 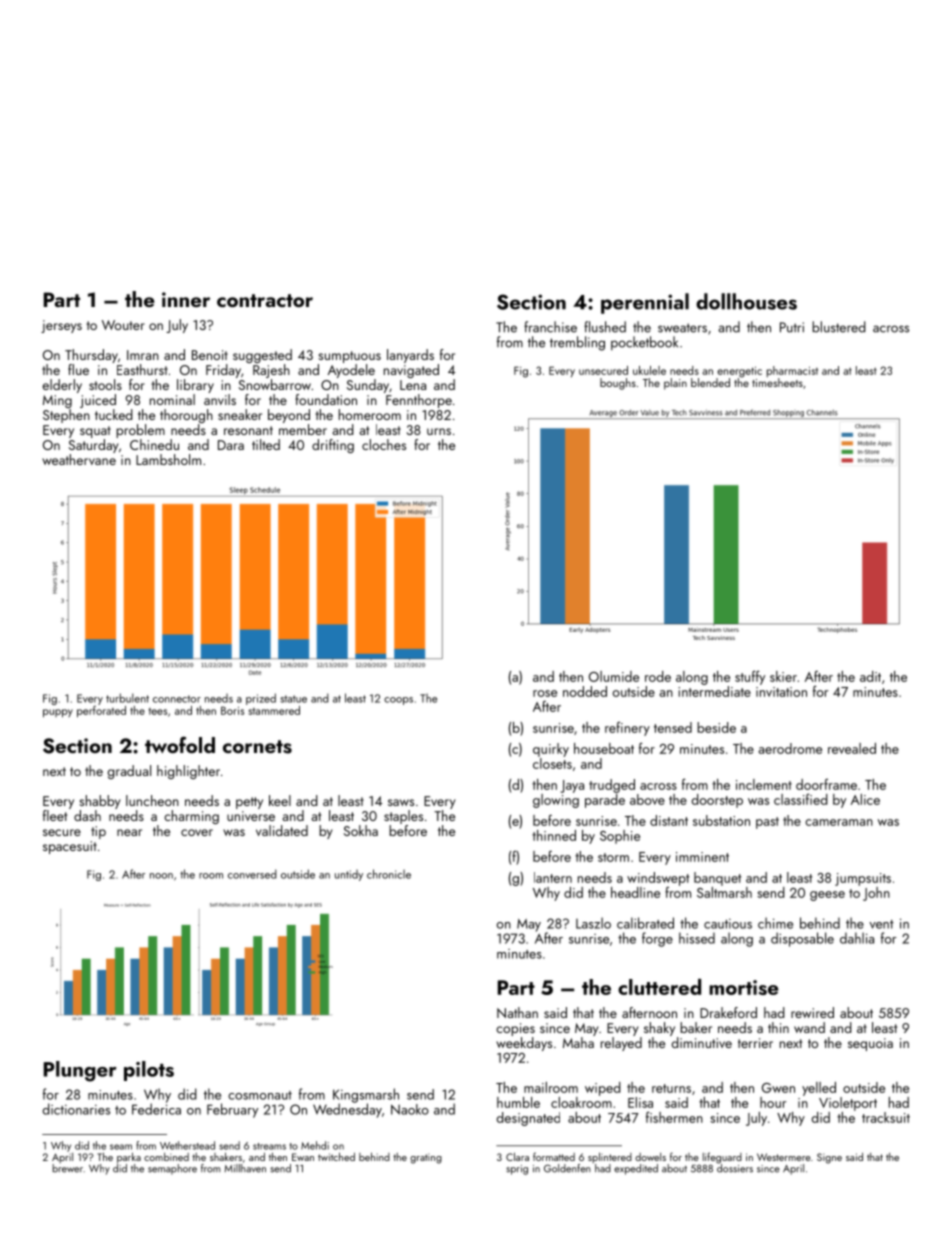 What do you see at coordinates (812, 1012) in the page?
I see `rewired` at bounding box center [812, 1012].
